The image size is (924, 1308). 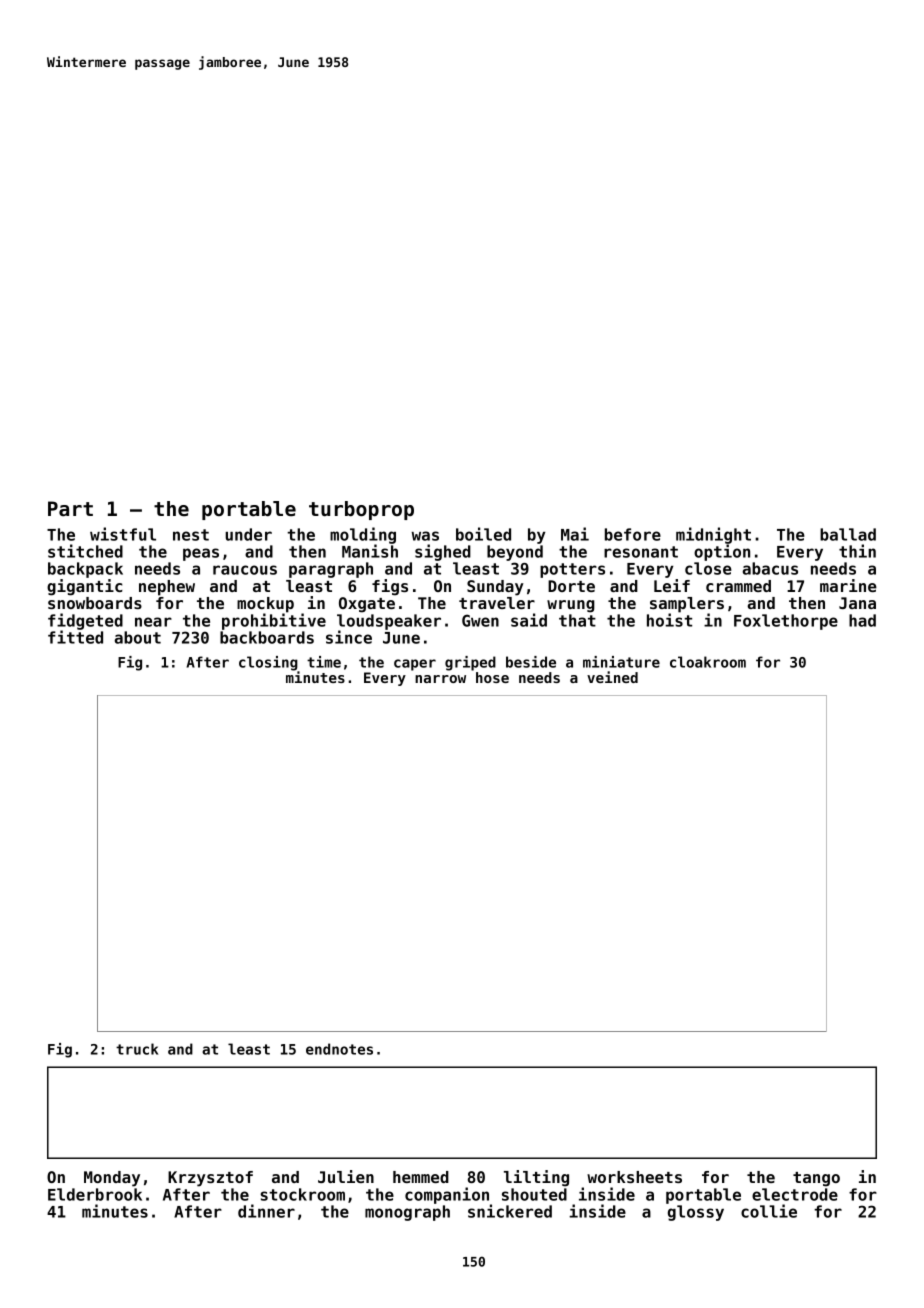 I want to click on mockup, so click(x=265, y=605).
